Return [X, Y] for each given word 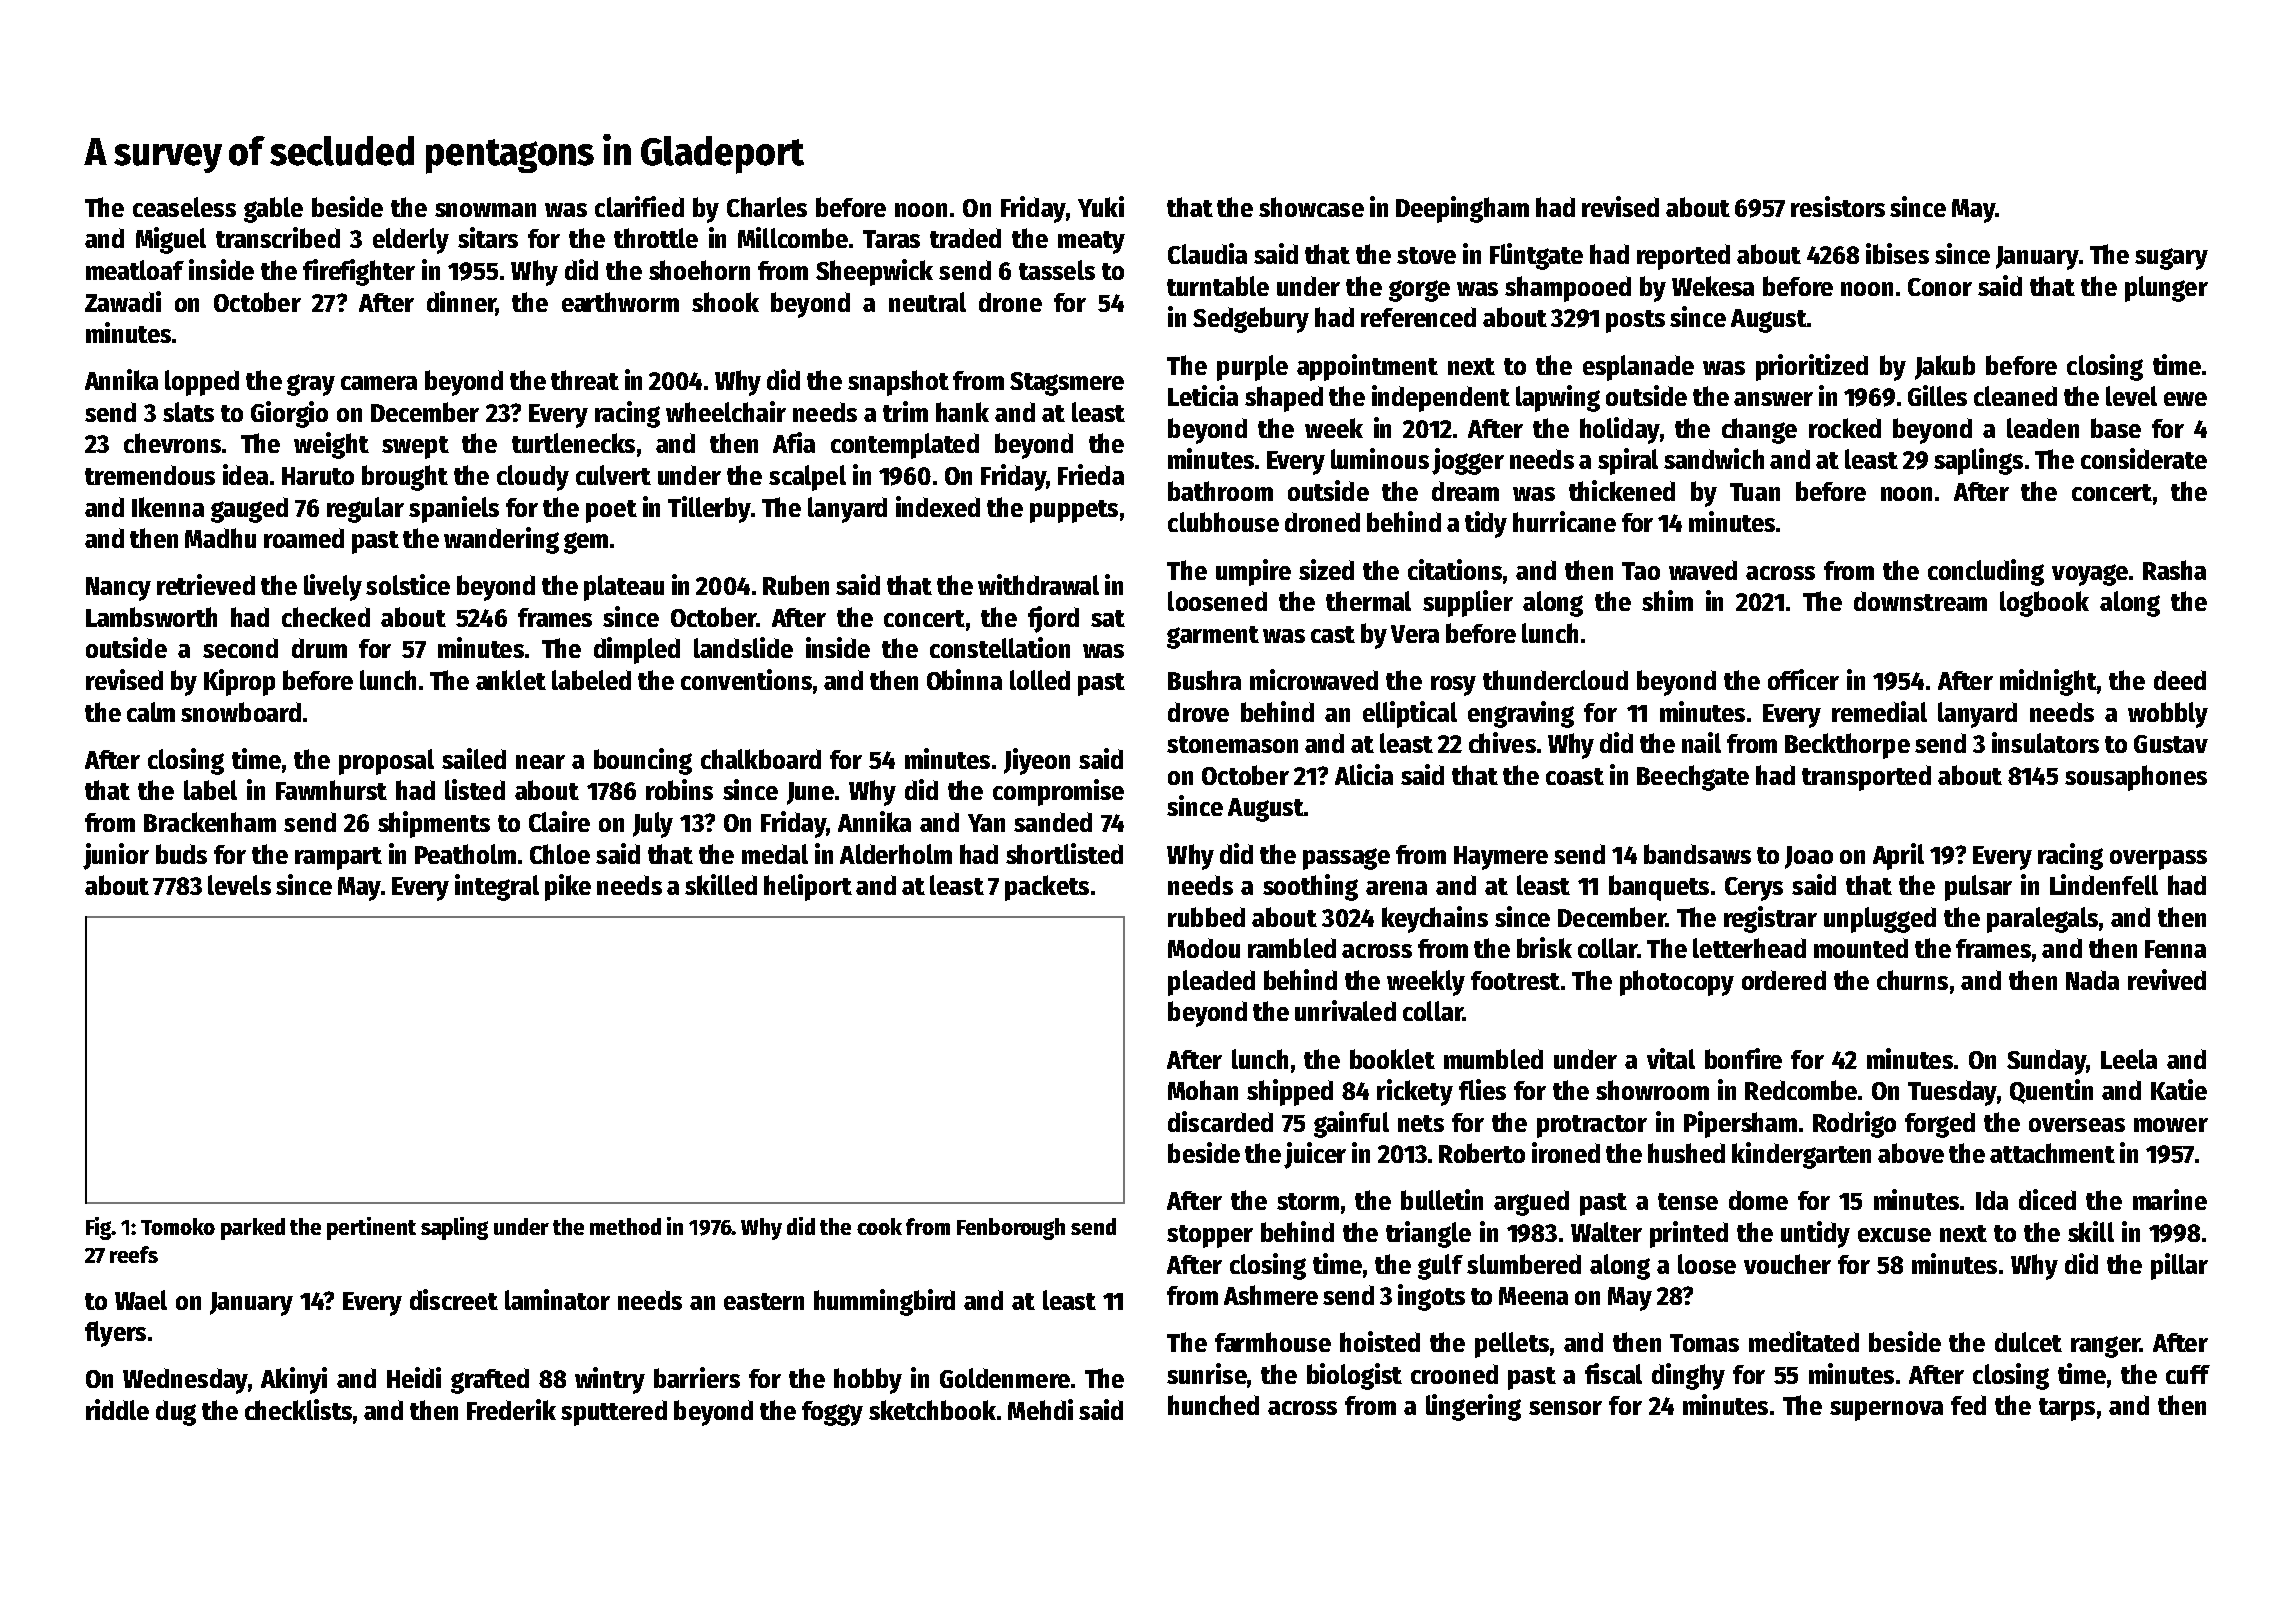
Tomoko [178, 1226]
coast [1575, 776]
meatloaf [135, 270]
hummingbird [884, 1302]
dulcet [2028, 1342]
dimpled [637, 650]
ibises [1897, 253]
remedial [1879, 711]
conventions [746, 679]
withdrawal [1038, 584]
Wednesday [185, 1381]
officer [1803, 679]
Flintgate [1536, 256]
